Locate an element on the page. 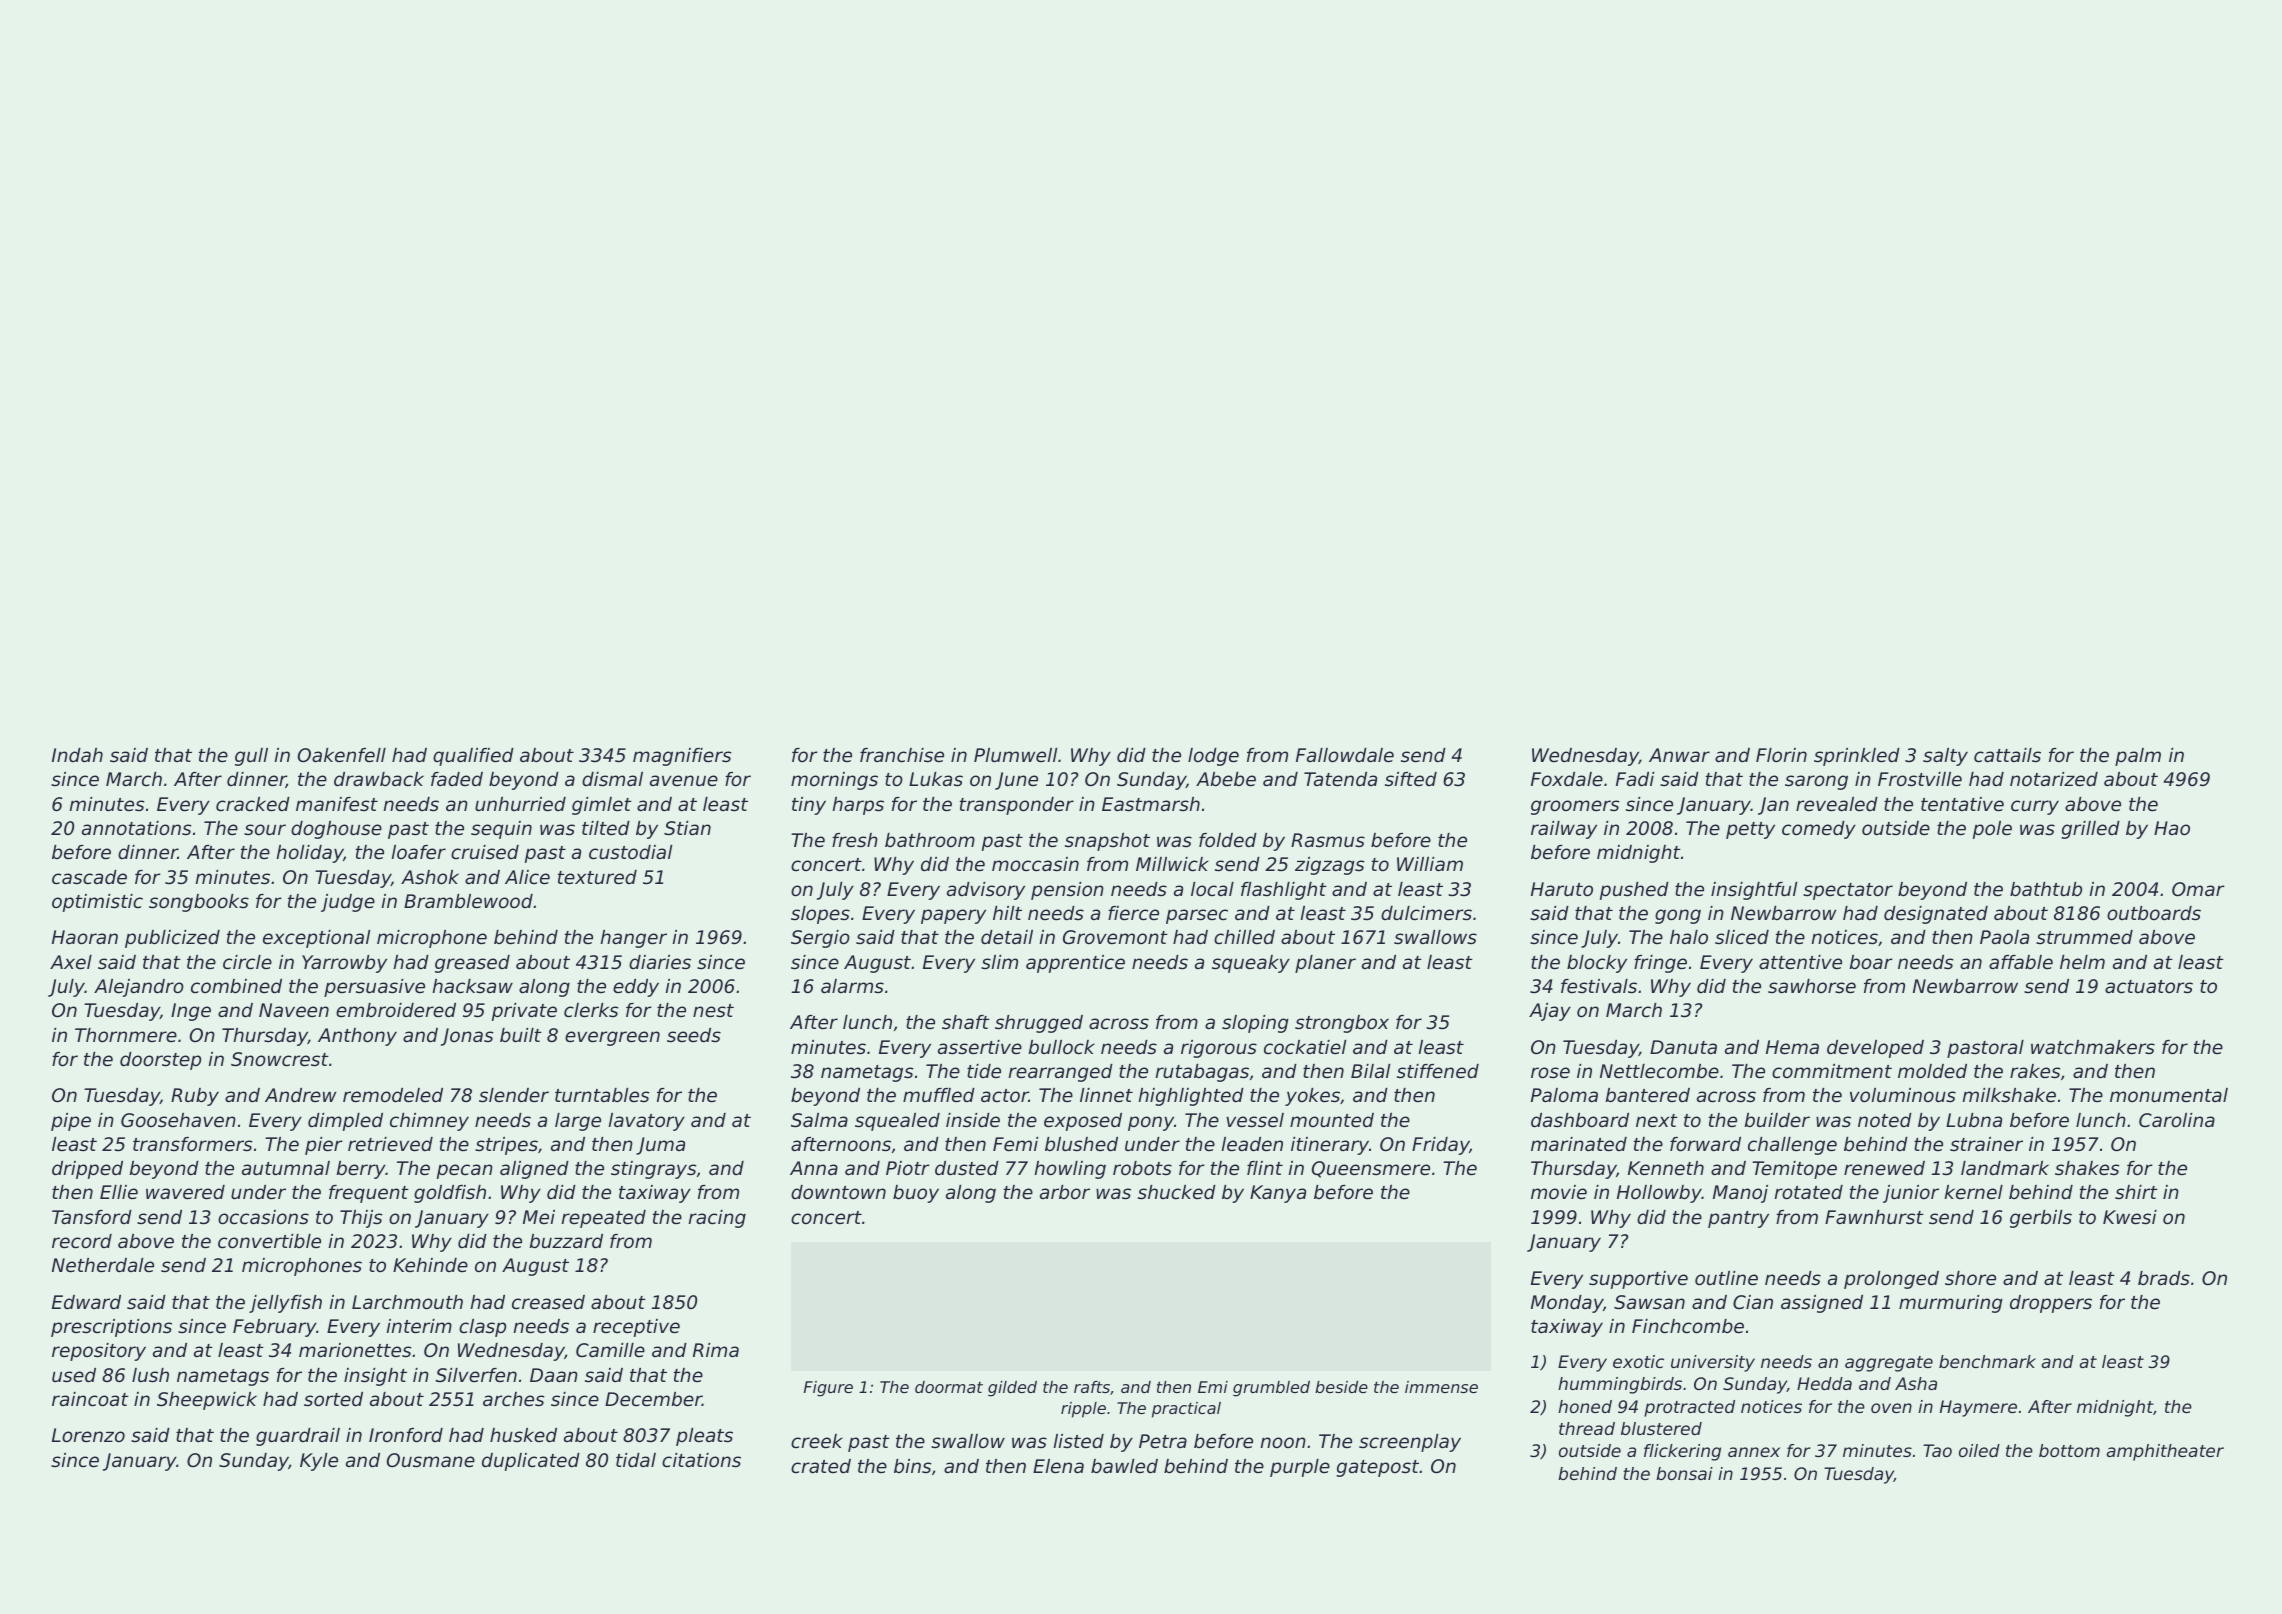 The height and width of the page is (1614, 2282). sawhorse is located at coordinates (1812, 986).
